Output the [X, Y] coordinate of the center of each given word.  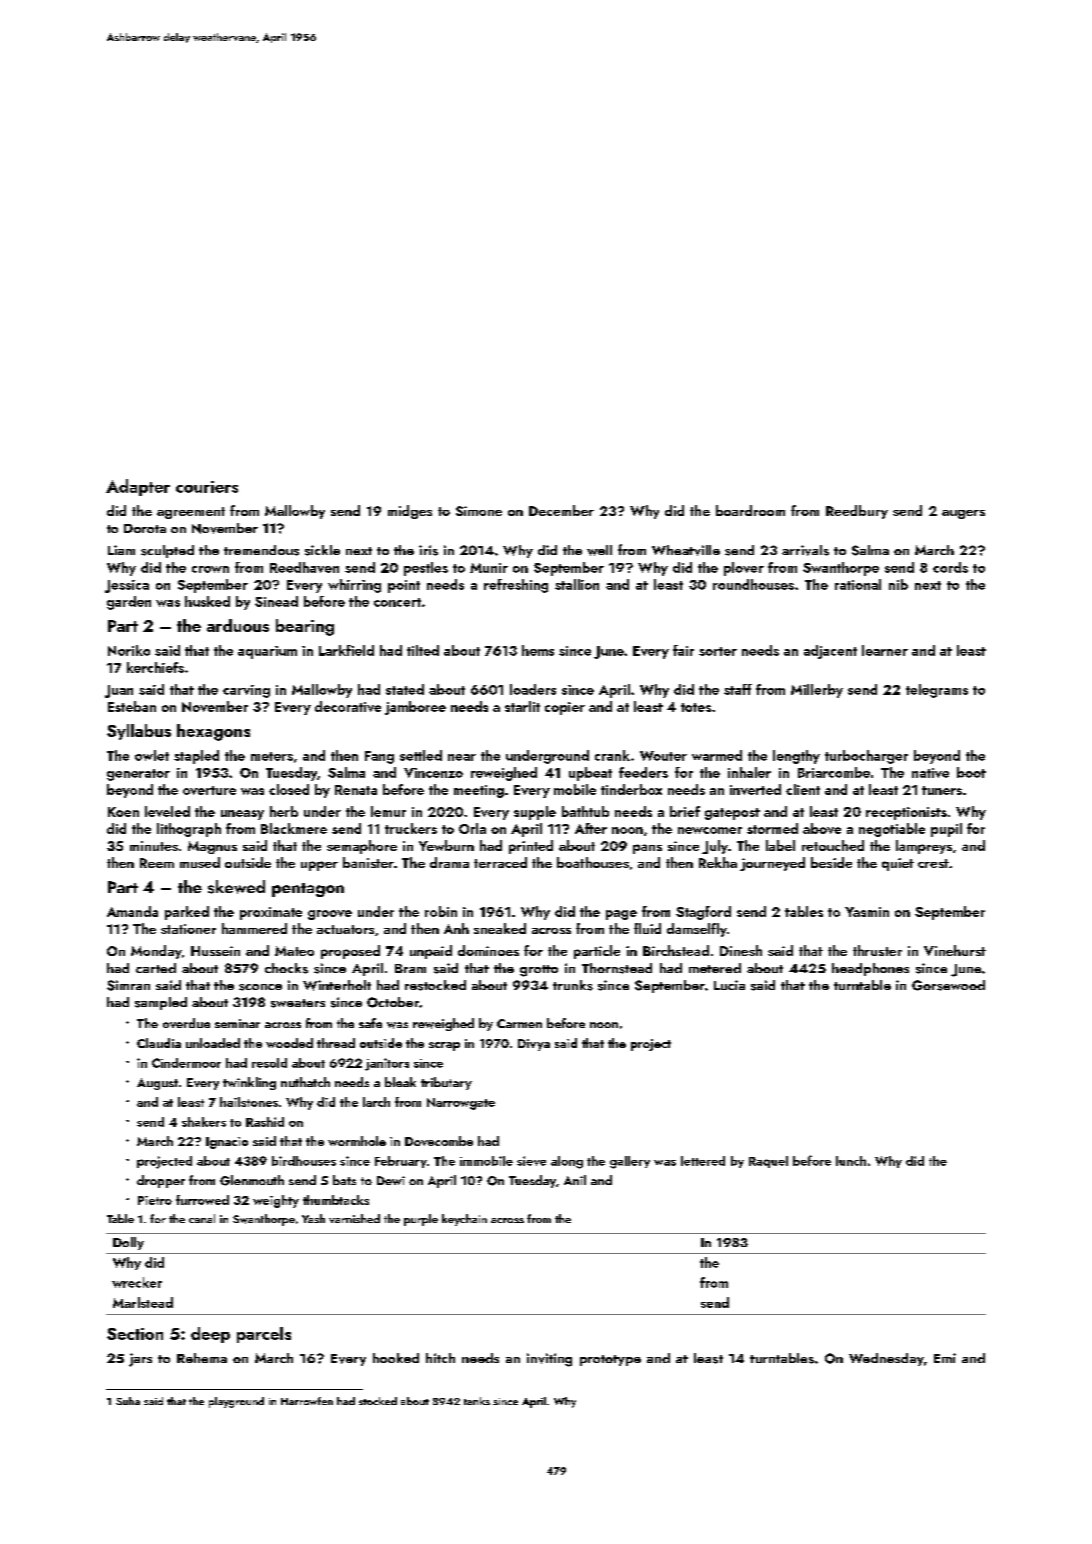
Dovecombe [439, 1141]
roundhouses [753, 584]
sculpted [167, 551]
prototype [610, 1360]
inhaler [749, 772]
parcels [264, 1335]
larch [376, 1102]
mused [200, 862]
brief [685, 811]
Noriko [129, 650]
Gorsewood [948, 985]
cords [950, 567]
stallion [577, 584]
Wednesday [886, 1359]
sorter [718, 651]
